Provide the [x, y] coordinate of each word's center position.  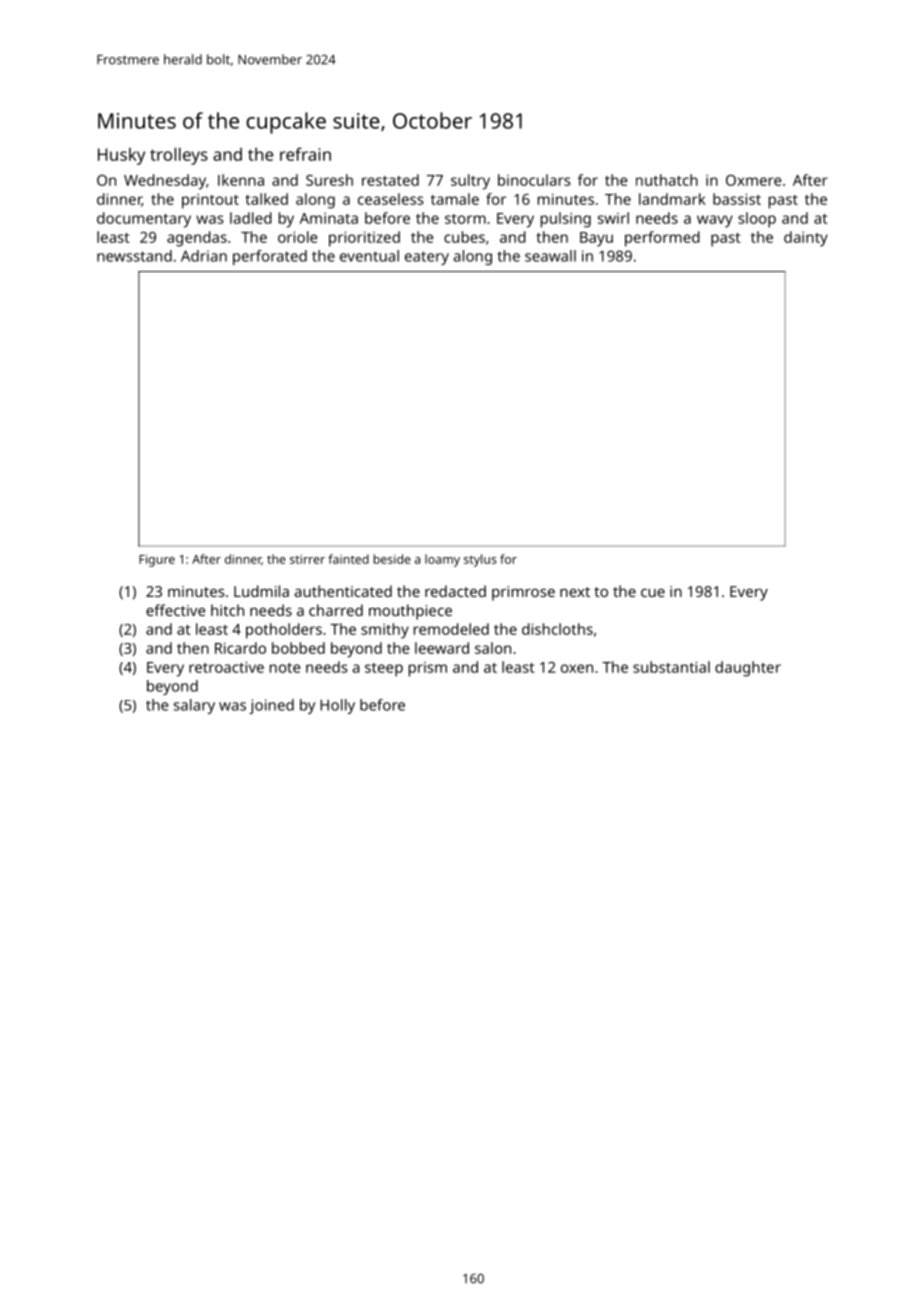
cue [653, 593]
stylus [480, 560]
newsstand [134, 256]
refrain [305, 154]
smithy [385, 631]
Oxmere [754, 180]
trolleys [179, 156]
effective [176, 610]
